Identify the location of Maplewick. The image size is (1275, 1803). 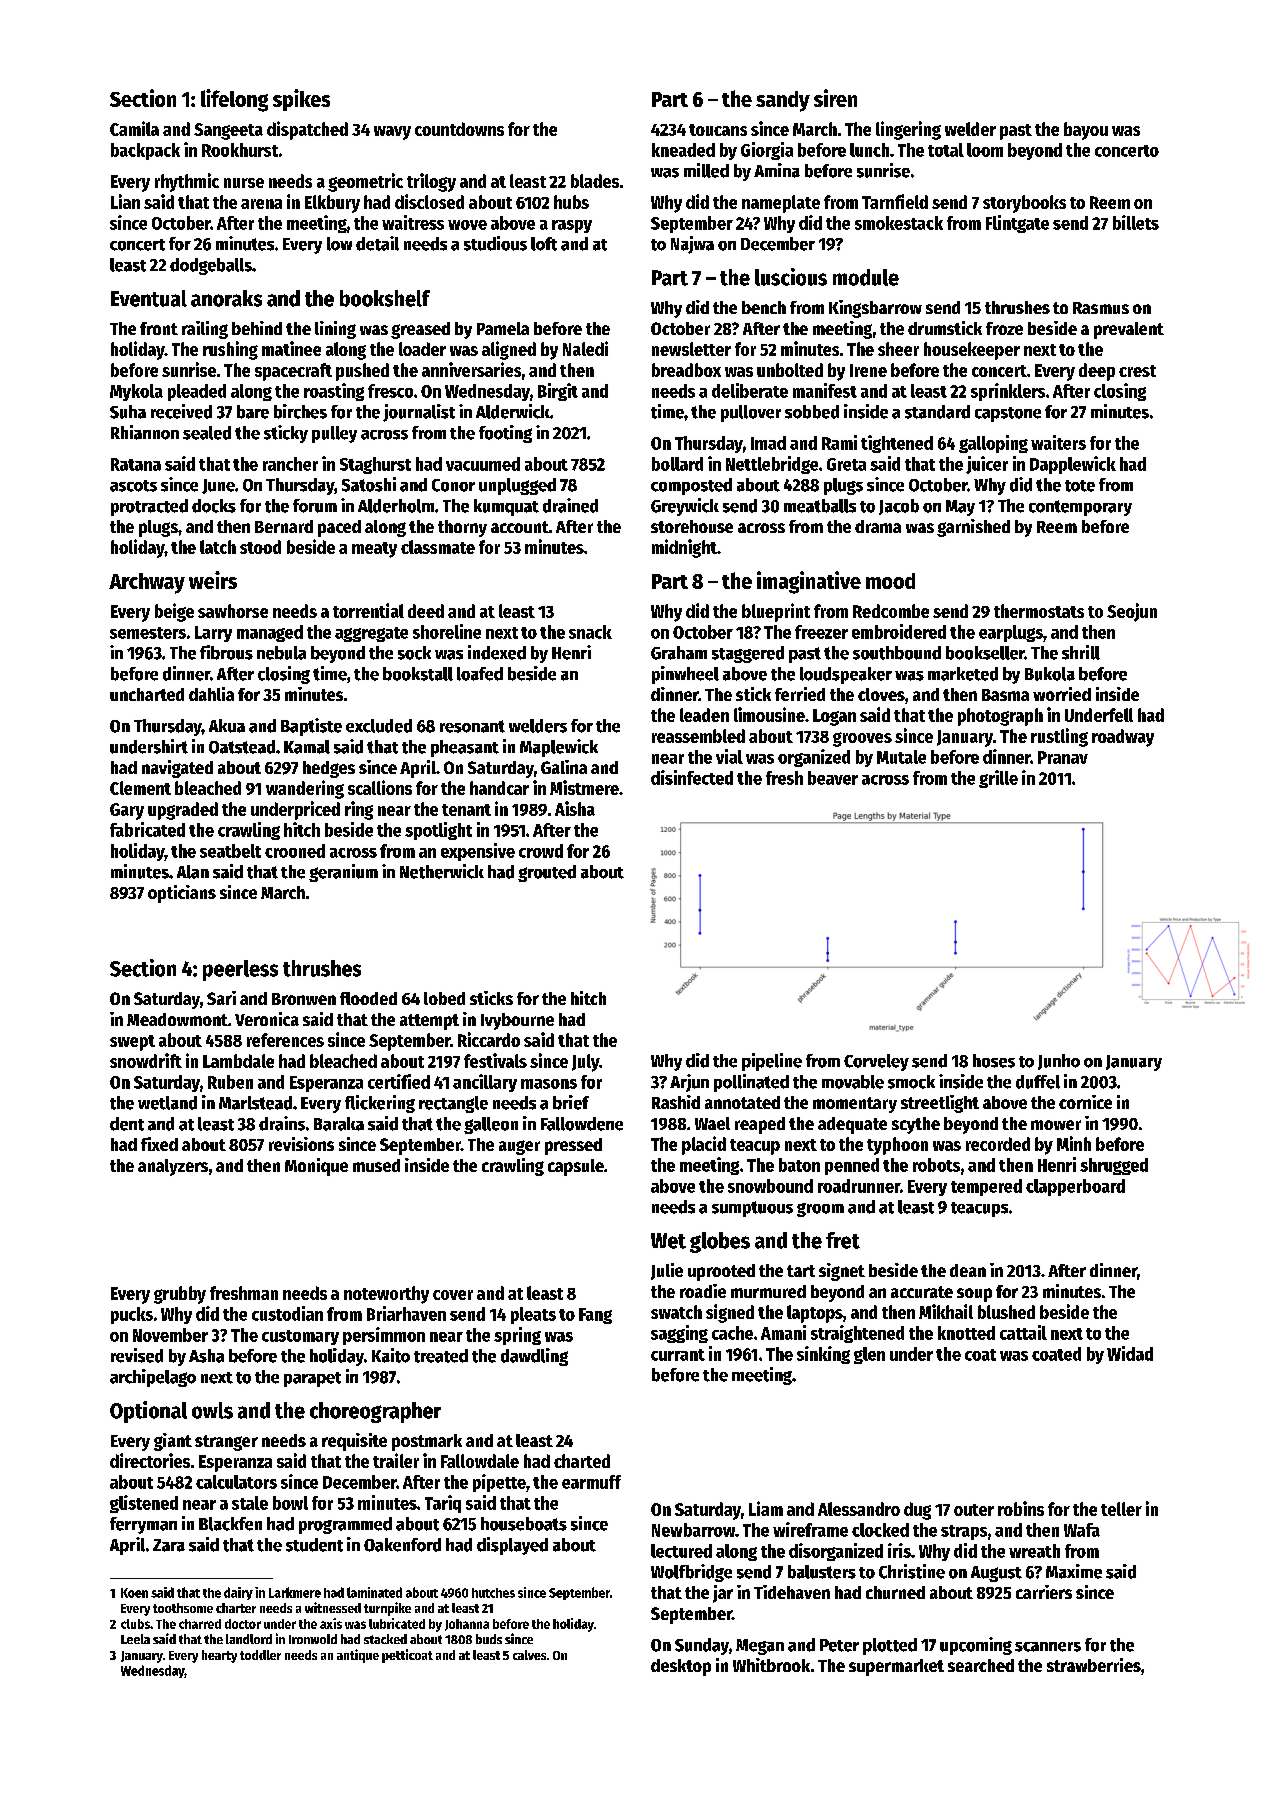
(559, 748).
